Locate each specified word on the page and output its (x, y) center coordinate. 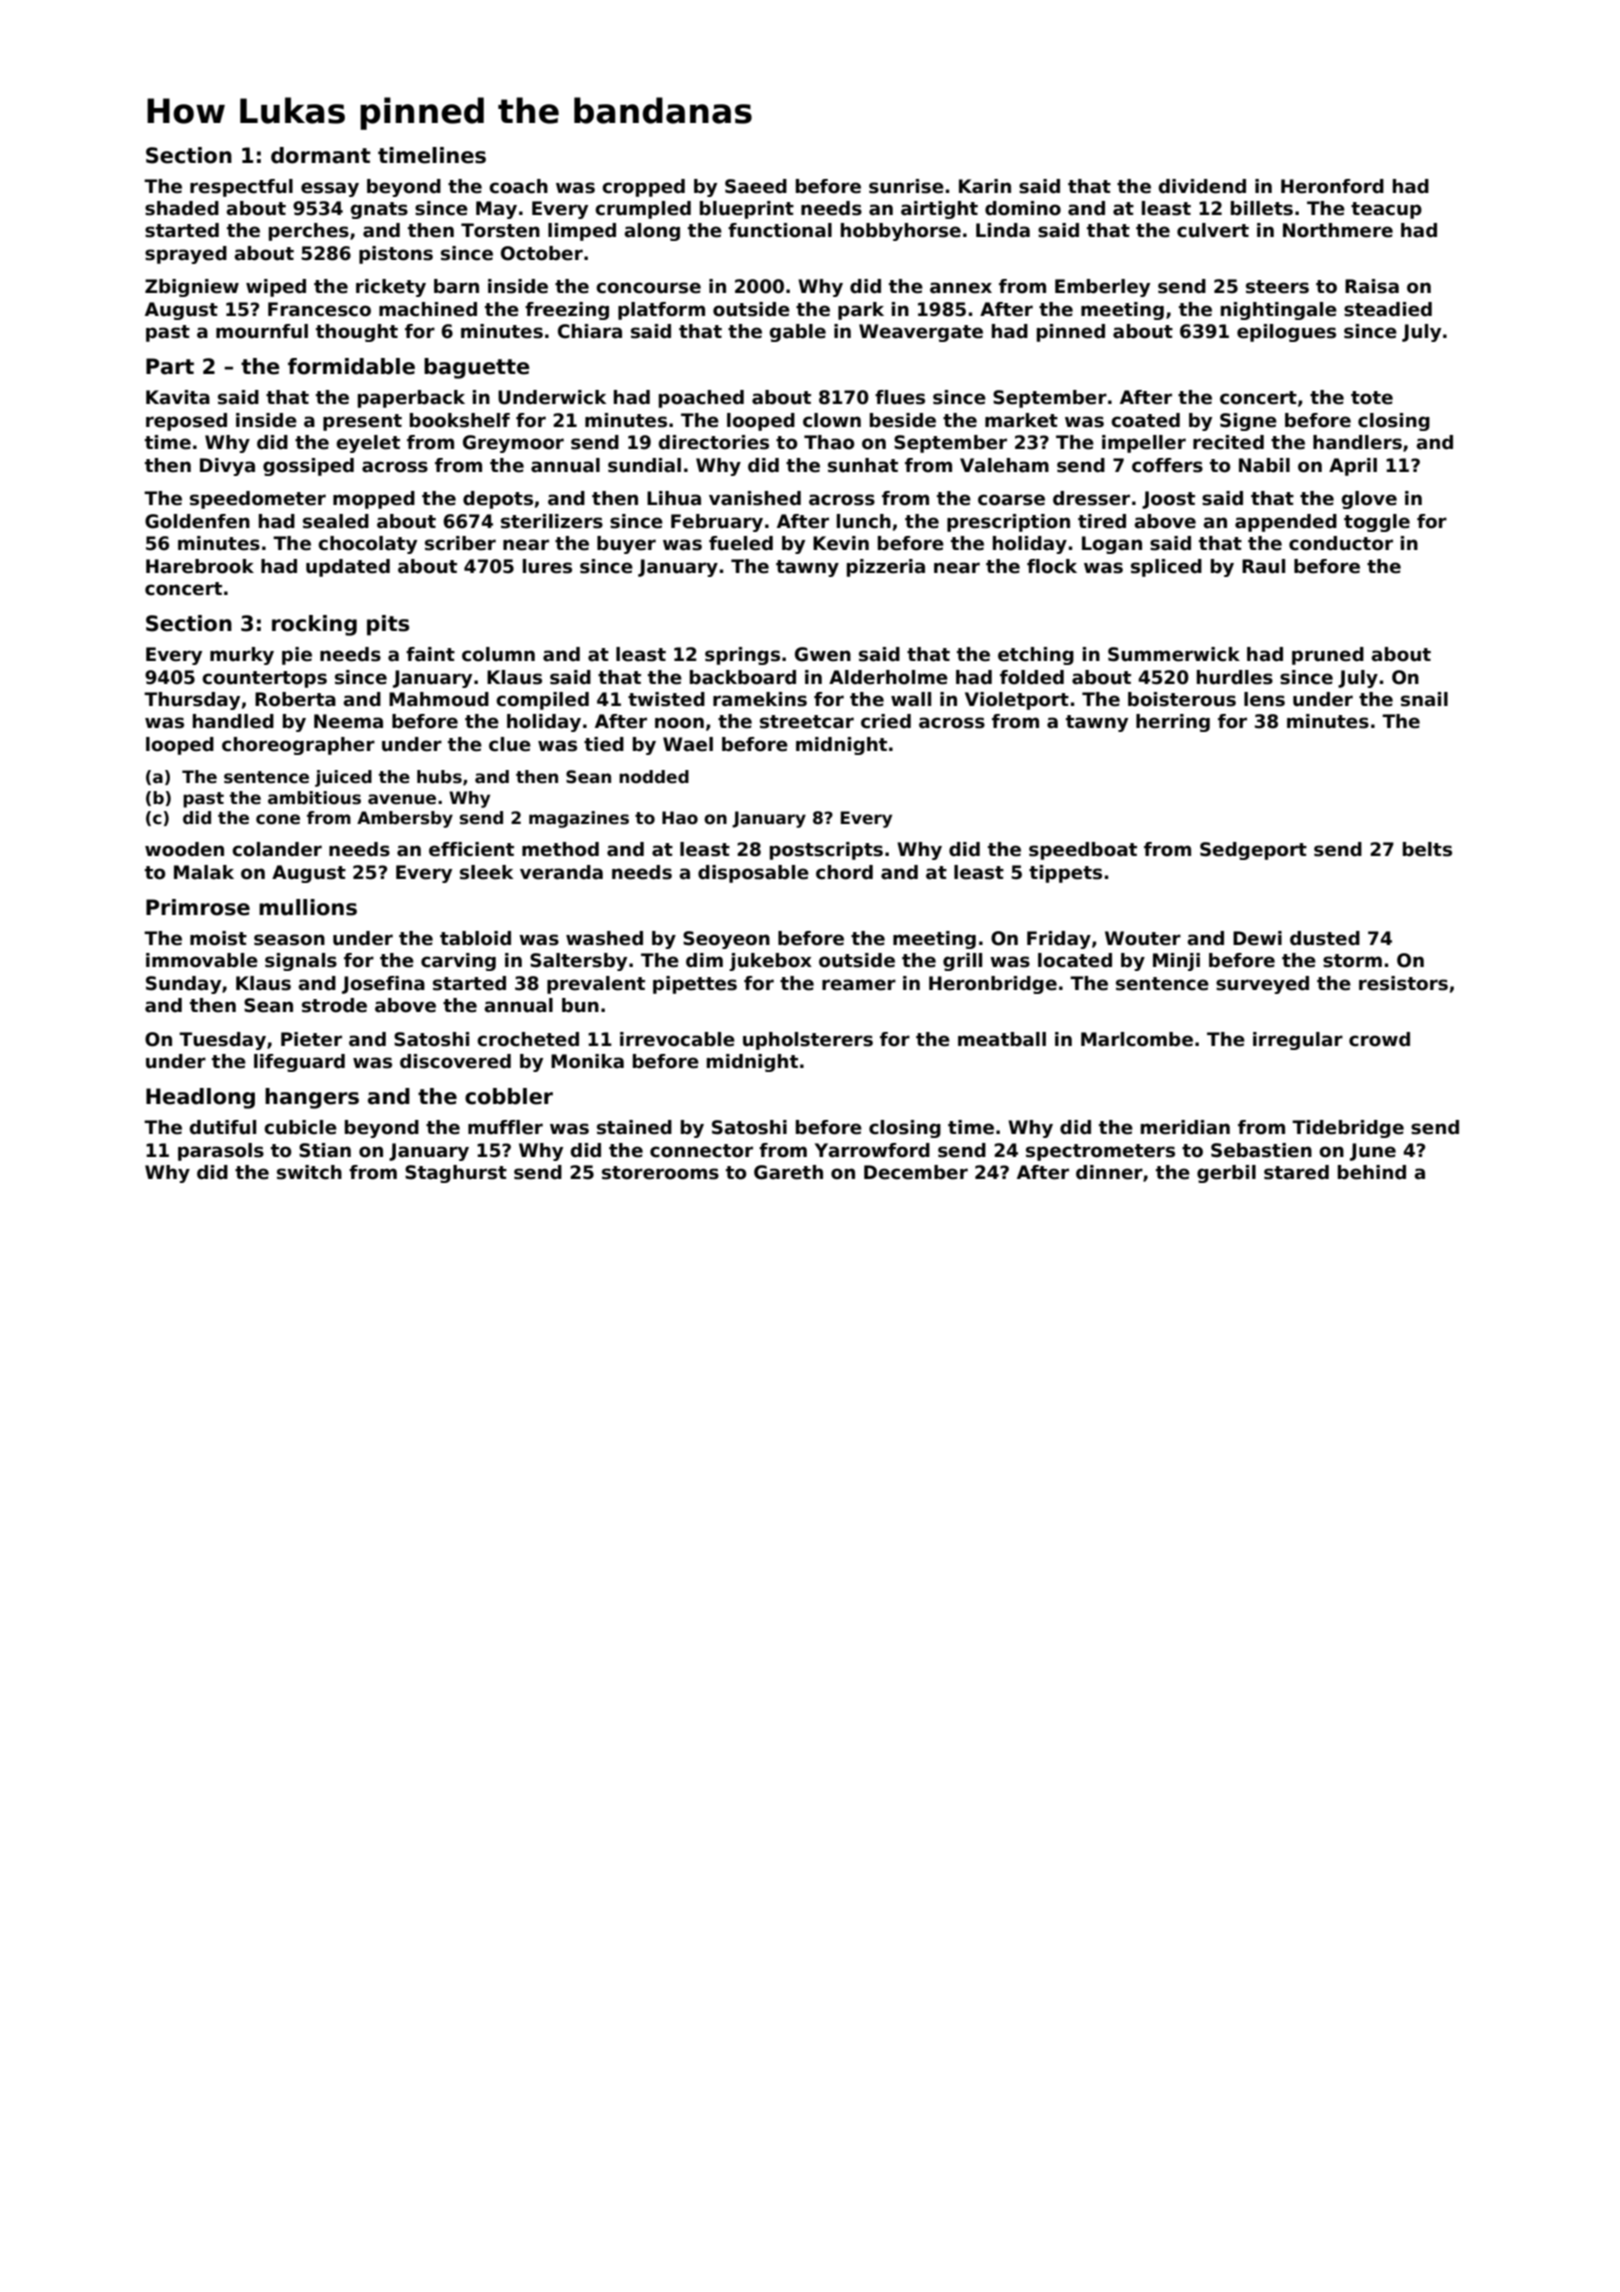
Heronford (1332, 186)
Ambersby (405, 819)
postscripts (826, 851)
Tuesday (222, 1041)
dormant (321, 155)
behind (1372, 1172)
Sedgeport (1253, 851)
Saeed (756, 186)
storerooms (660, 1173)
